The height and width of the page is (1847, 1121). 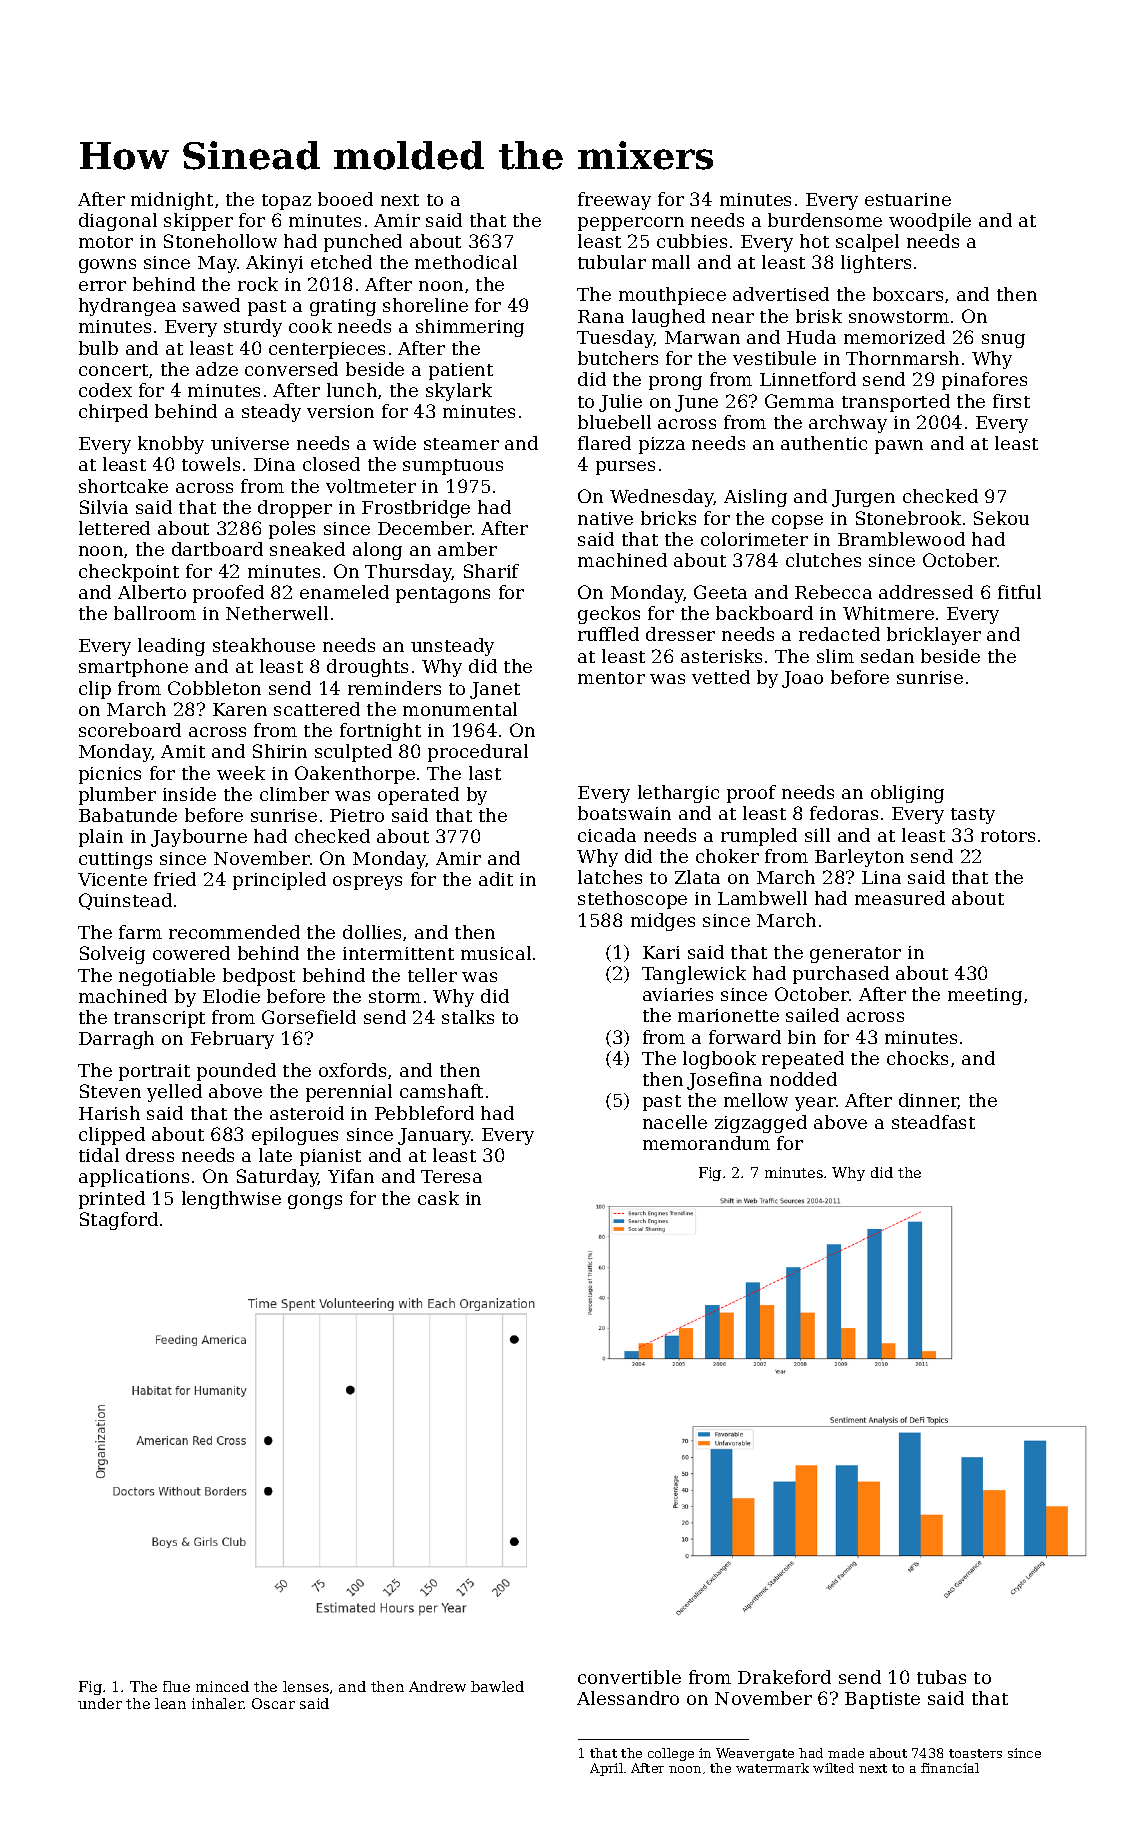 What do you see at coordinates (933, 1122) in the page?
I see `steadfast` at bounding box center [933, 1122].
